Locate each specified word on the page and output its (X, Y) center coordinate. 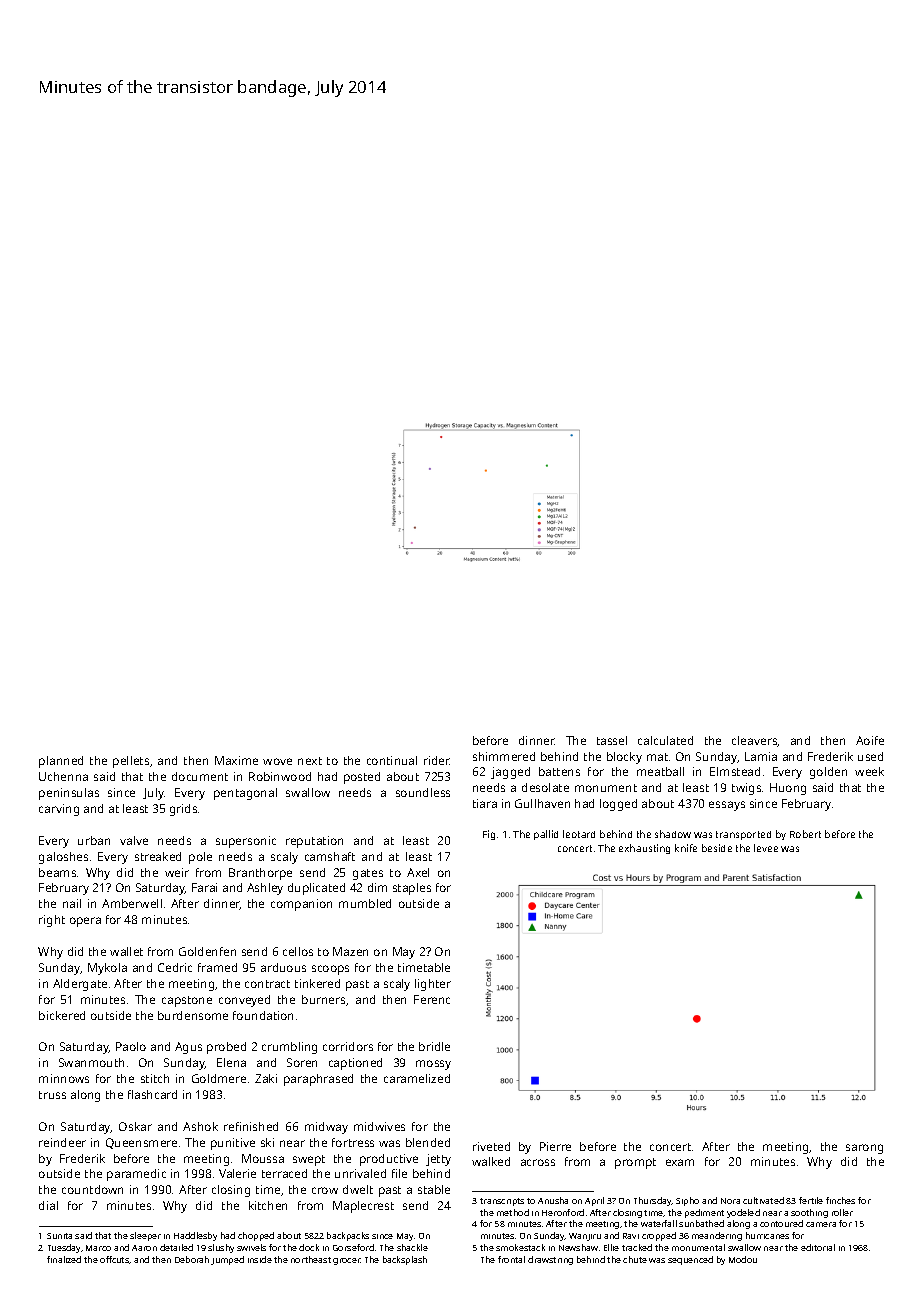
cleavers (755, 741)
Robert (805, 834)
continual (392, 760)
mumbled (365, 903)
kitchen (268, 1205)
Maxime (236, 760)
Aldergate (80, 985)
